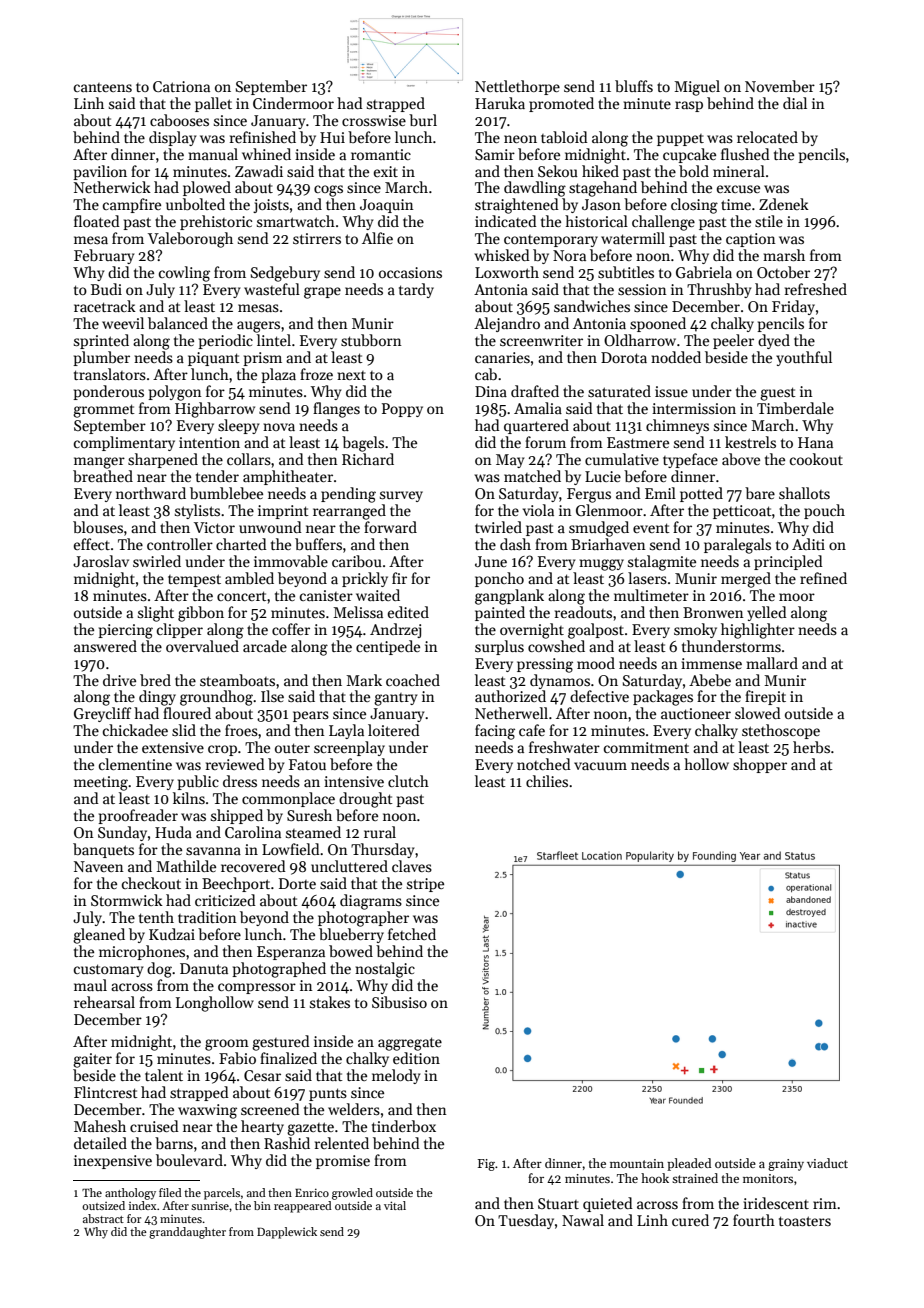  I want to click on toasters, so click(805, 1221).
